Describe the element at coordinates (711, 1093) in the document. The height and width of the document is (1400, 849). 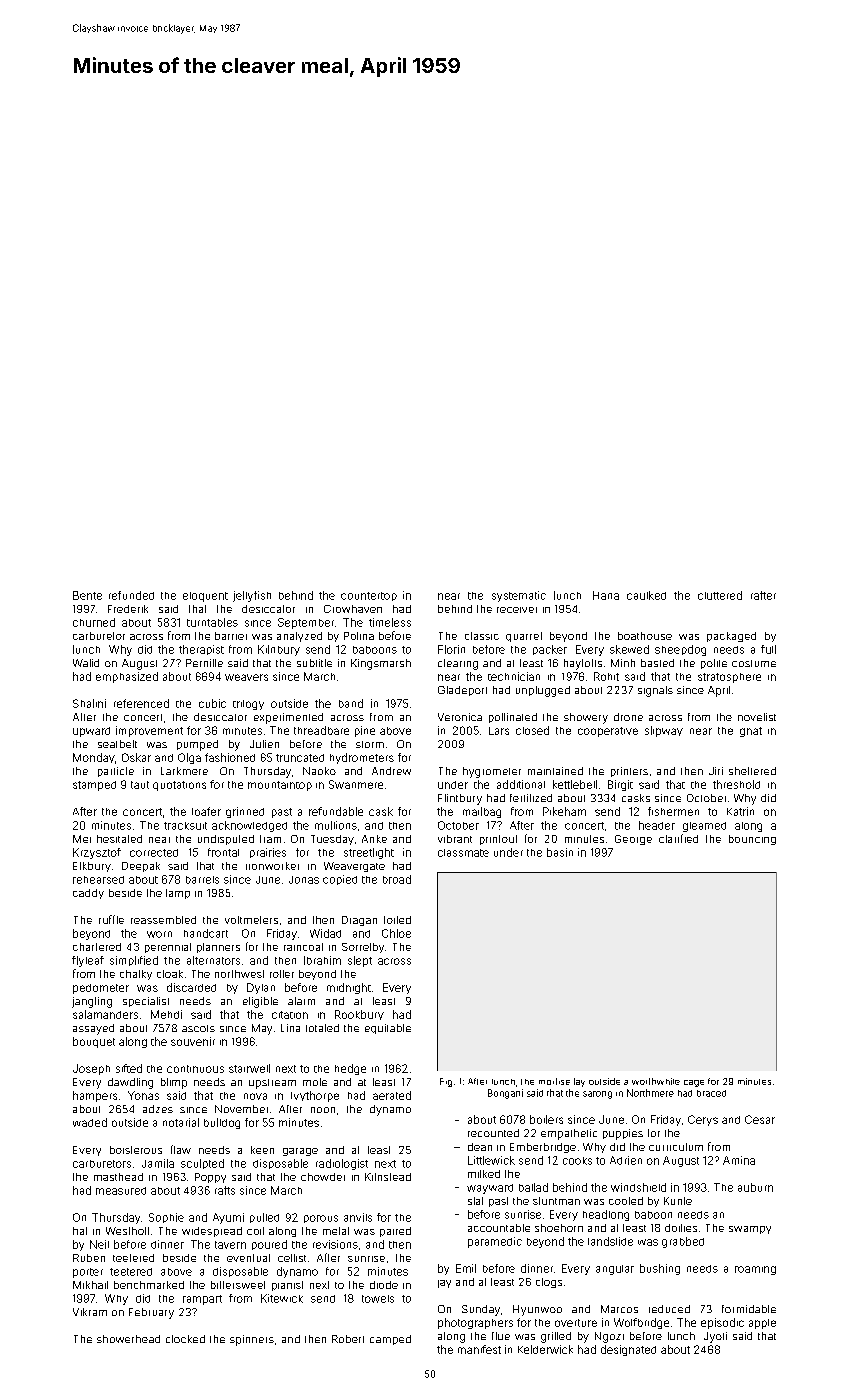
I see `braced` at that location.
